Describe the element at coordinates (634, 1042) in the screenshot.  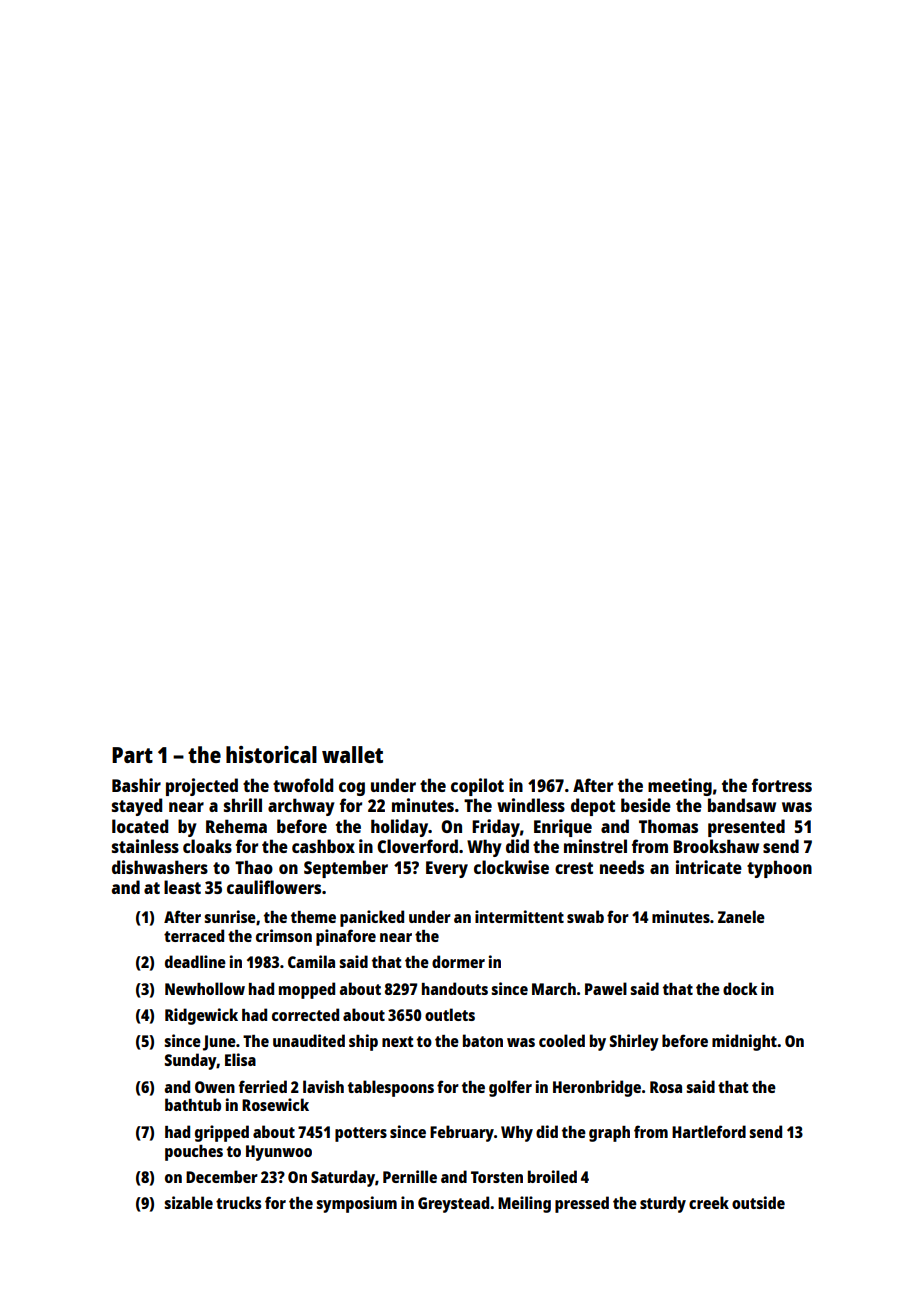
I see `Shirley` at that location.
